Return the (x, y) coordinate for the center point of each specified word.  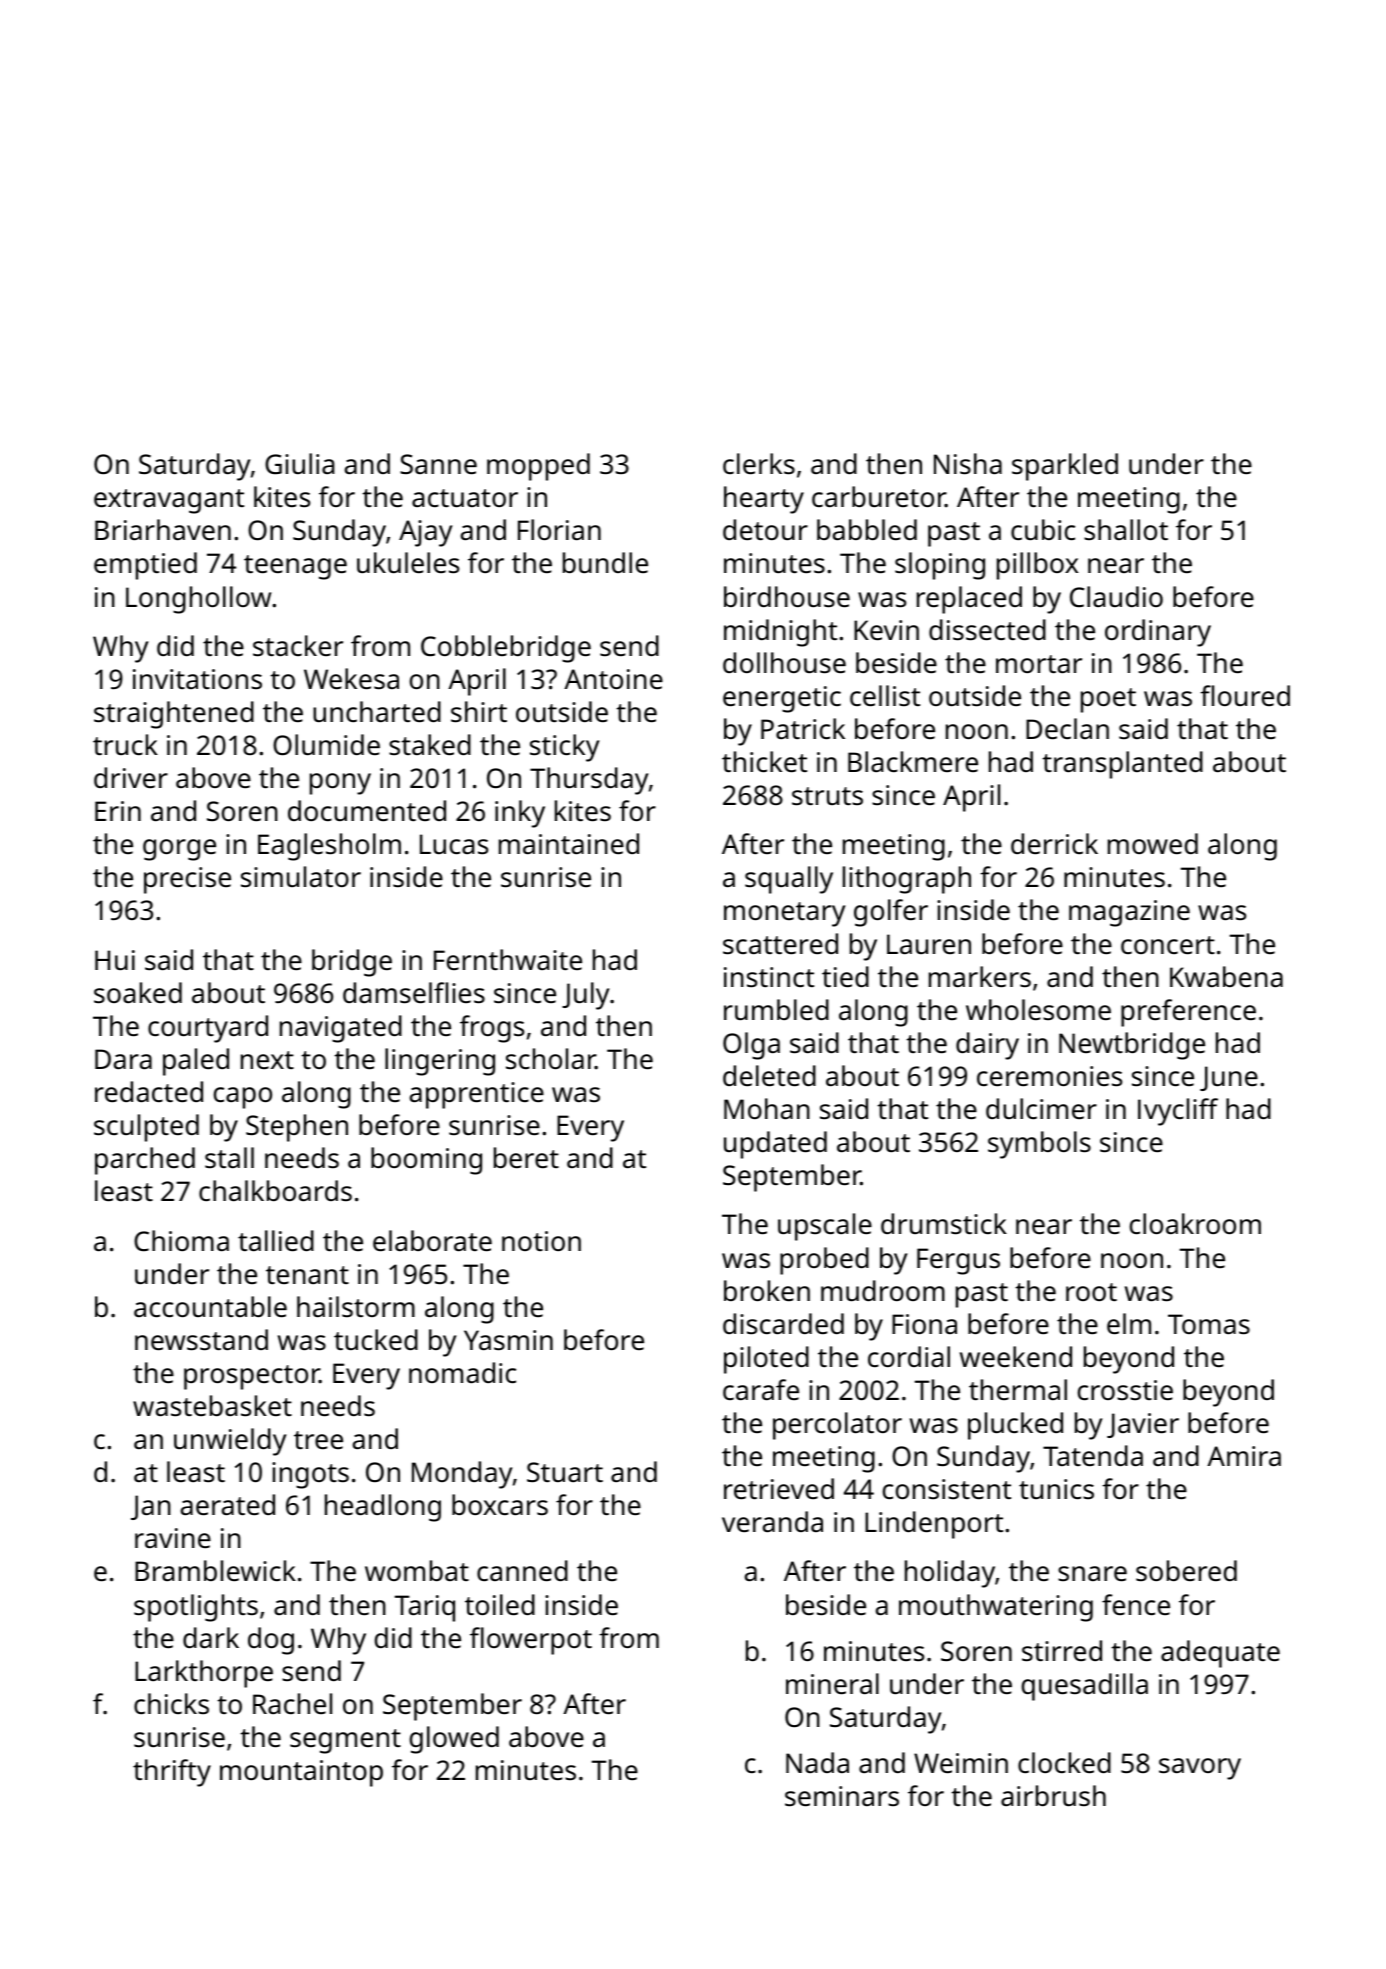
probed (824, 1261)
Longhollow (198, 600)
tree (318, 1440)
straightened (174, 715)
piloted (766, 1360)
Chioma (181, 1241)
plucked (1015, 1426)
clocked (1064, 1763)
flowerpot (531, 1641)
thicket (764, 762)
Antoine (613, 679)
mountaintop (301, 1773)
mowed (1153, 843)
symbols (1039, 1145)
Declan (1067, 729)
